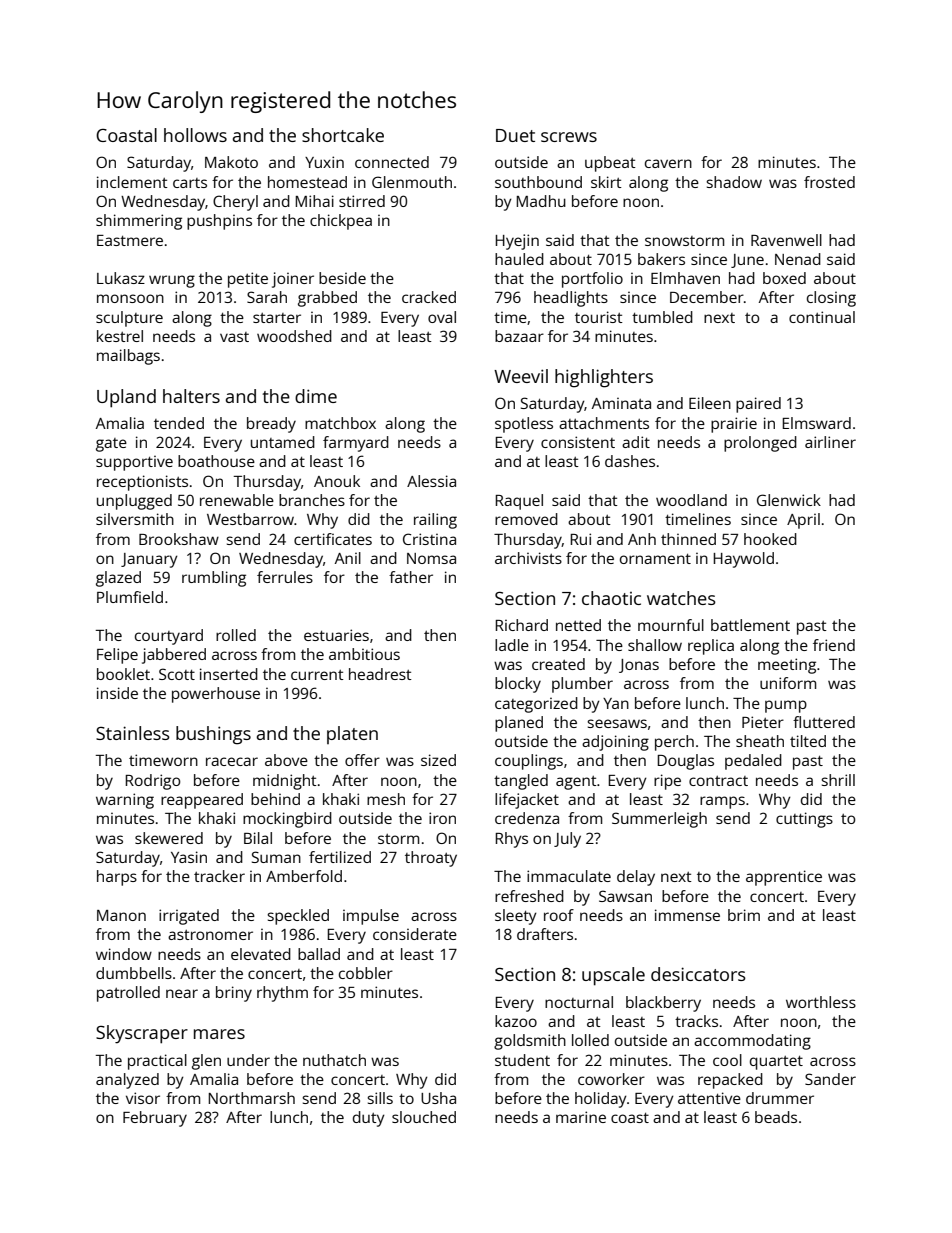 This screenshot has width=952, height=1233. I want to click on harps, so click(117, 878).
